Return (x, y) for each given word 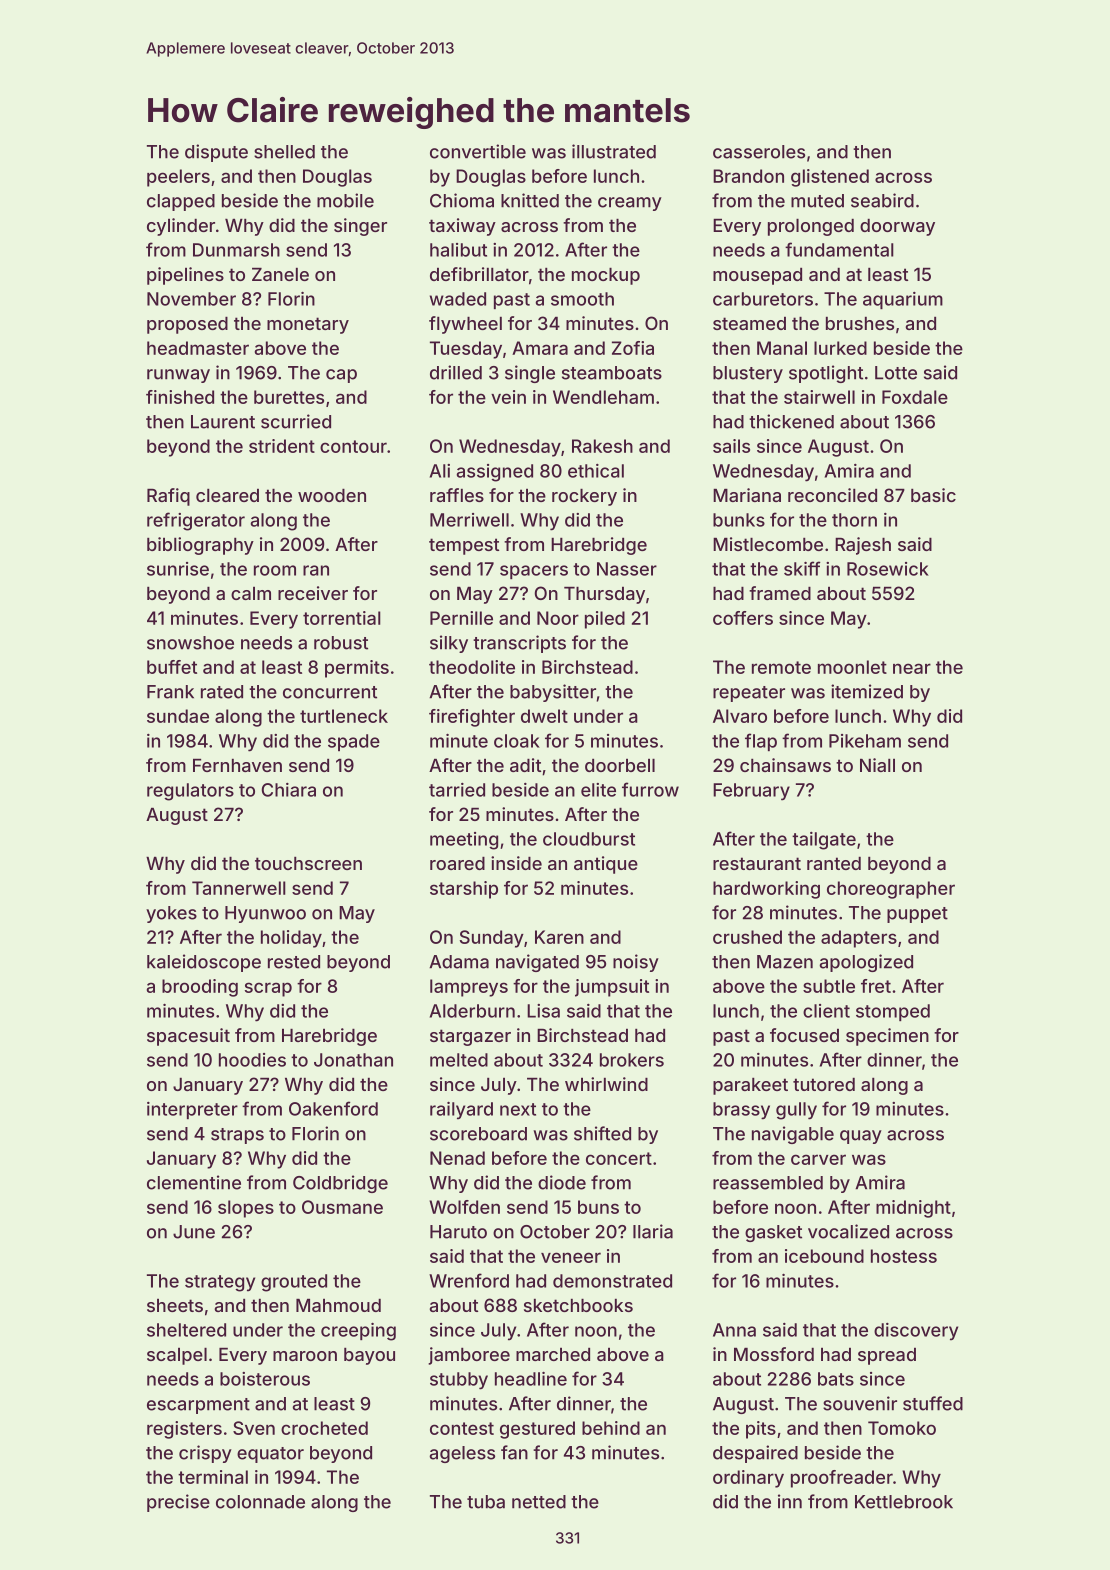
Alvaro (740, 716)
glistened (830, 178)
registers (184, 1430)
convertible (478, 151)
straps (237, 1136)
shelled (284, 152)
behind (611, 1428)
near (912, 668)
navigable (793, 1135)
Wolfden (464, 1207)
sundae (178, 716)
